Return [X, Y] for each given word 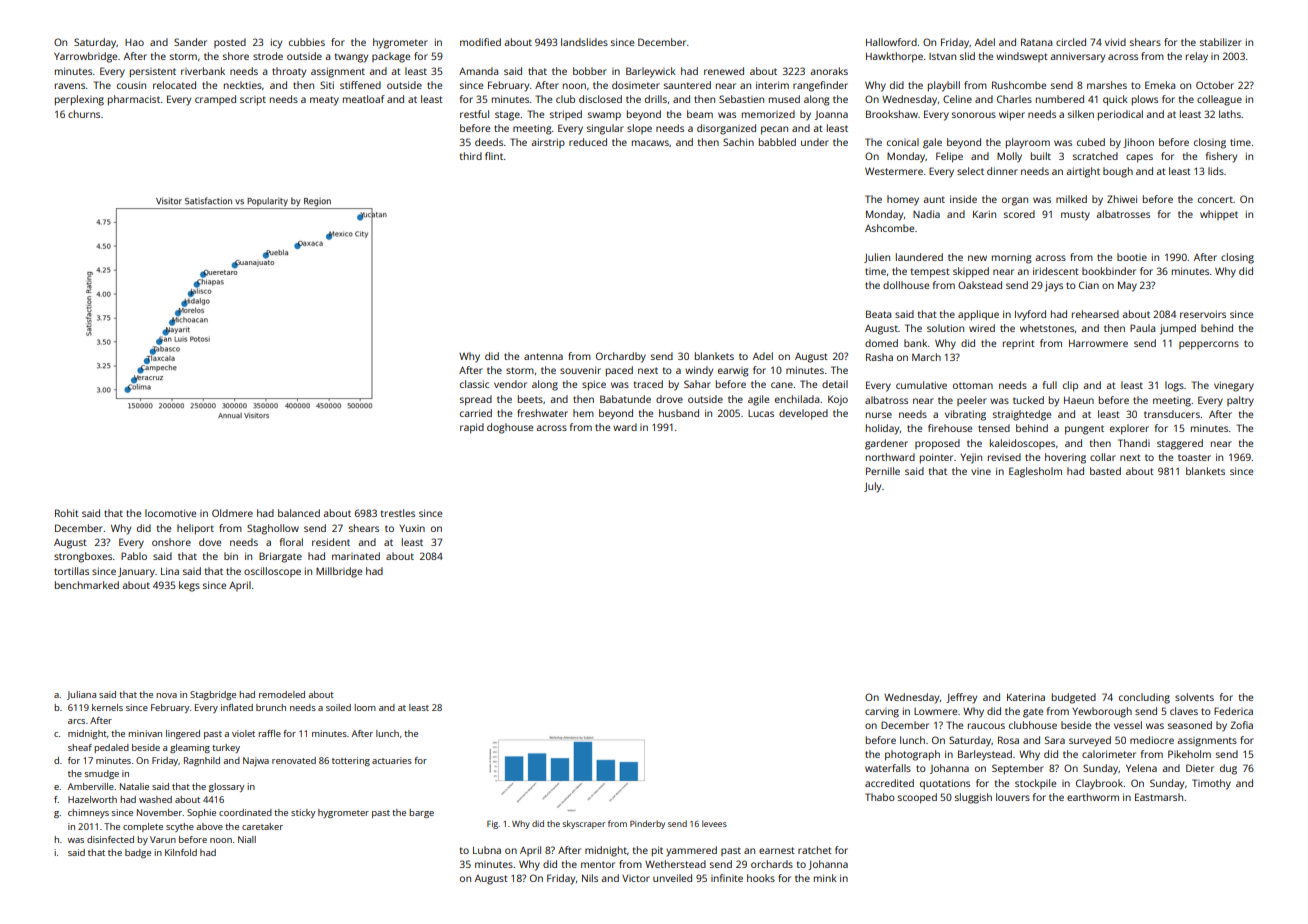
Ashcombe [889, 228]
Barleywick [651, 72]
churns [84, 114]
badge [138, 853]
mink [825, 878]
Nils [590, 878]
